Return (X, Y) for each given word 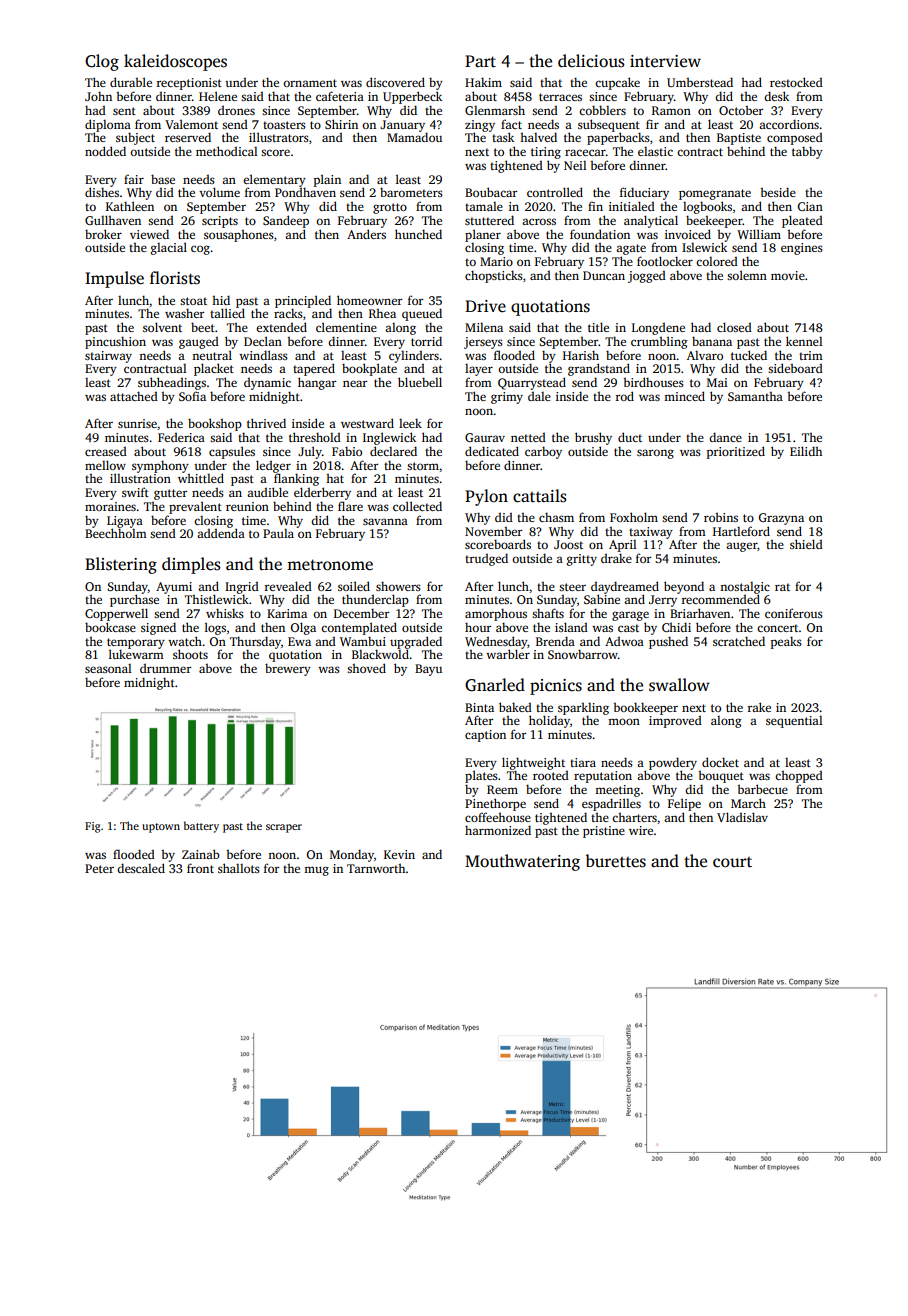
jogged (647, 277)
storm (423, 466)
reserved (188, 137)
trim (811, 355)
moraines (110, 506)
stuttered (489, 220)
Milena (484, 327)
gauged (199, 343)
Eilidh (806, 451)
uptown (161, 828)
